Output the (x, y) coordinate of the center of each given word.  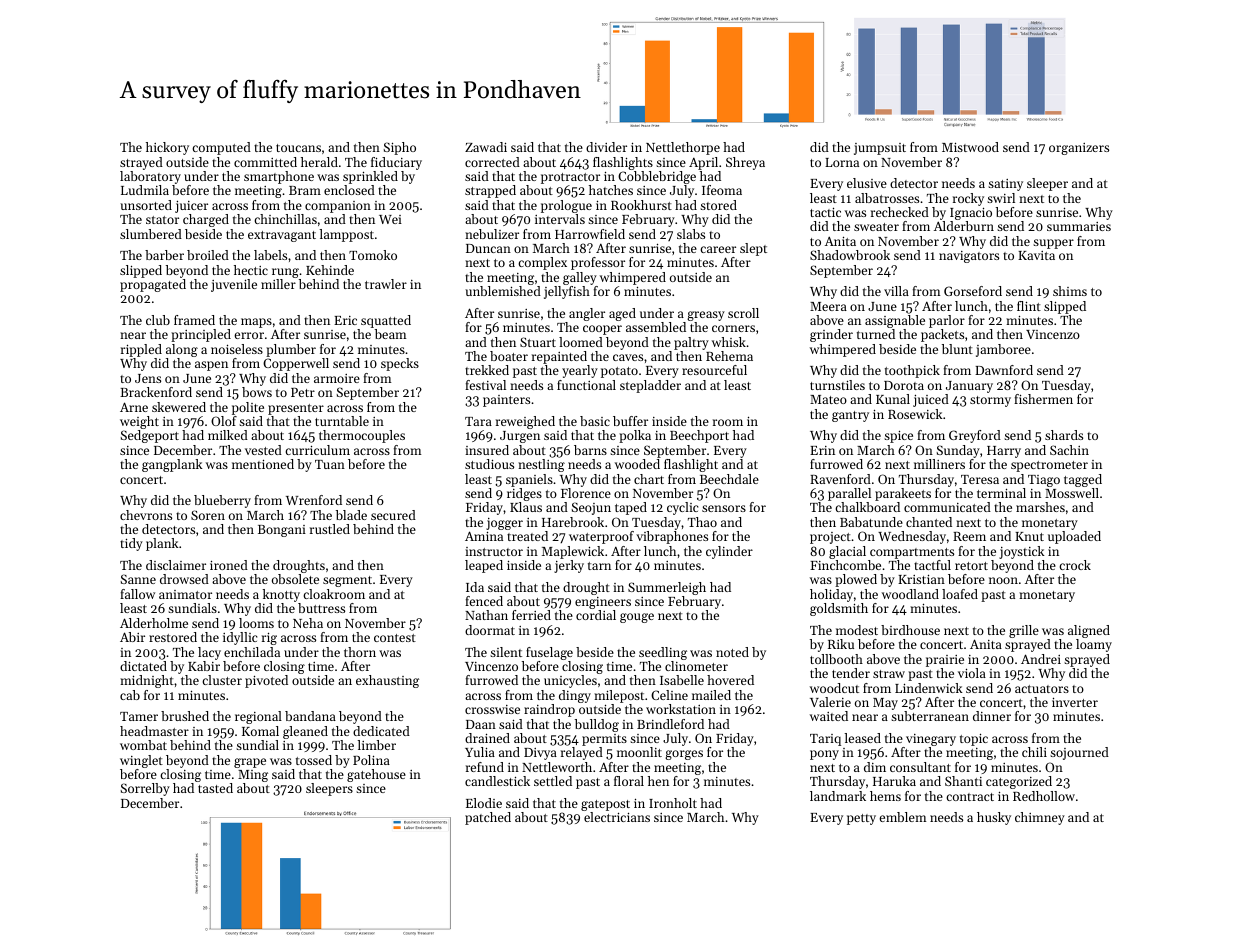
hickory (167, 148)
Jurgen (520, 437)
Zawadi (486, 147)
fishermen (1043, 399)
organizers (1079, 149)
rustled (330, 529)
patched (488, 818)
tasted (215, 788)
